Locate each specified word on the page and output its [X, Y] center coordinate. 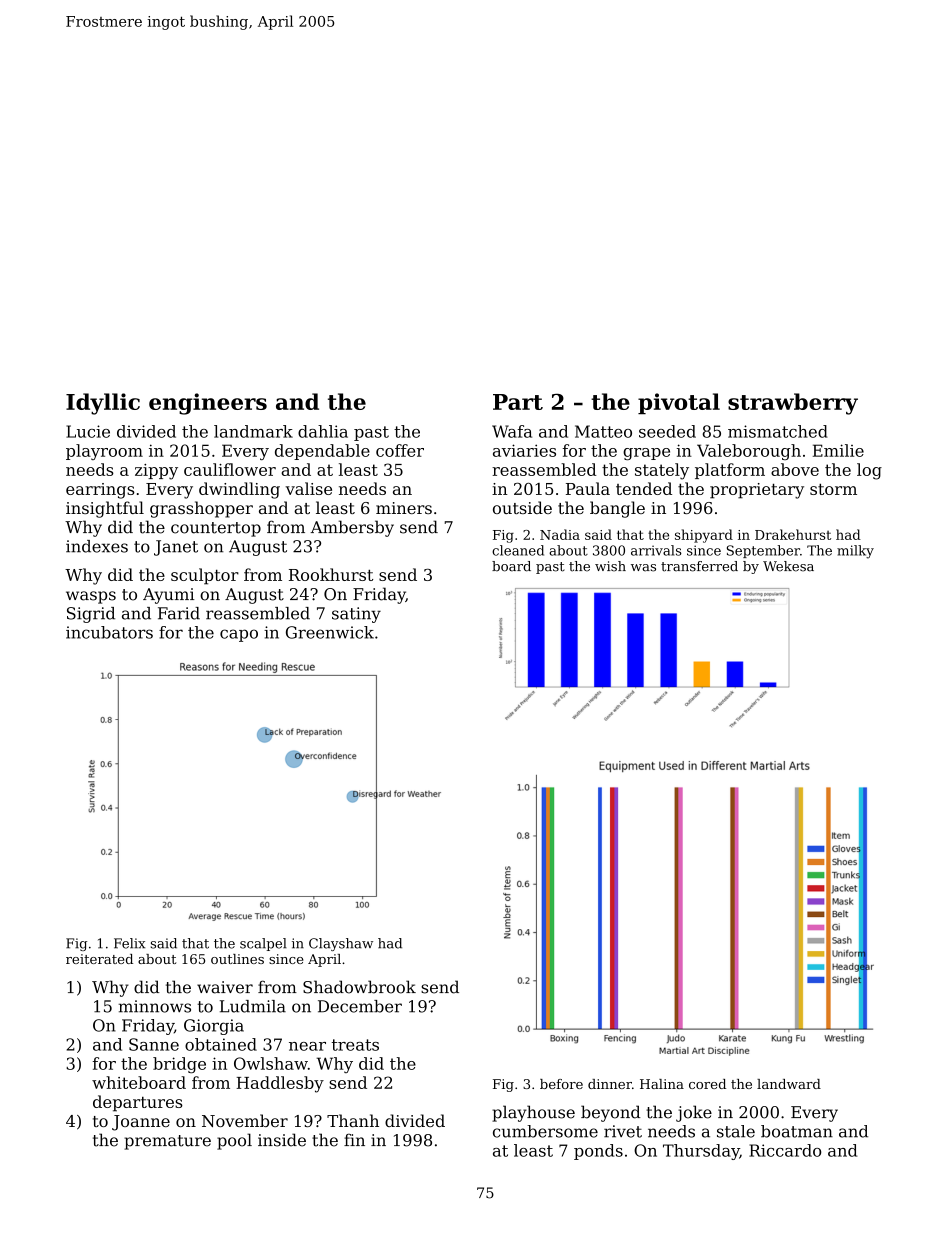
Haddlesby [280, 1084]
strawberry [793, 404]
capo [239, 635]
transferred [699, 566]
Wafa [512, 431]
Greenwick [330, 632]
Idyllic [103, 404]
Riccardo [785, 1150]
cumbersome [545, 1131]
